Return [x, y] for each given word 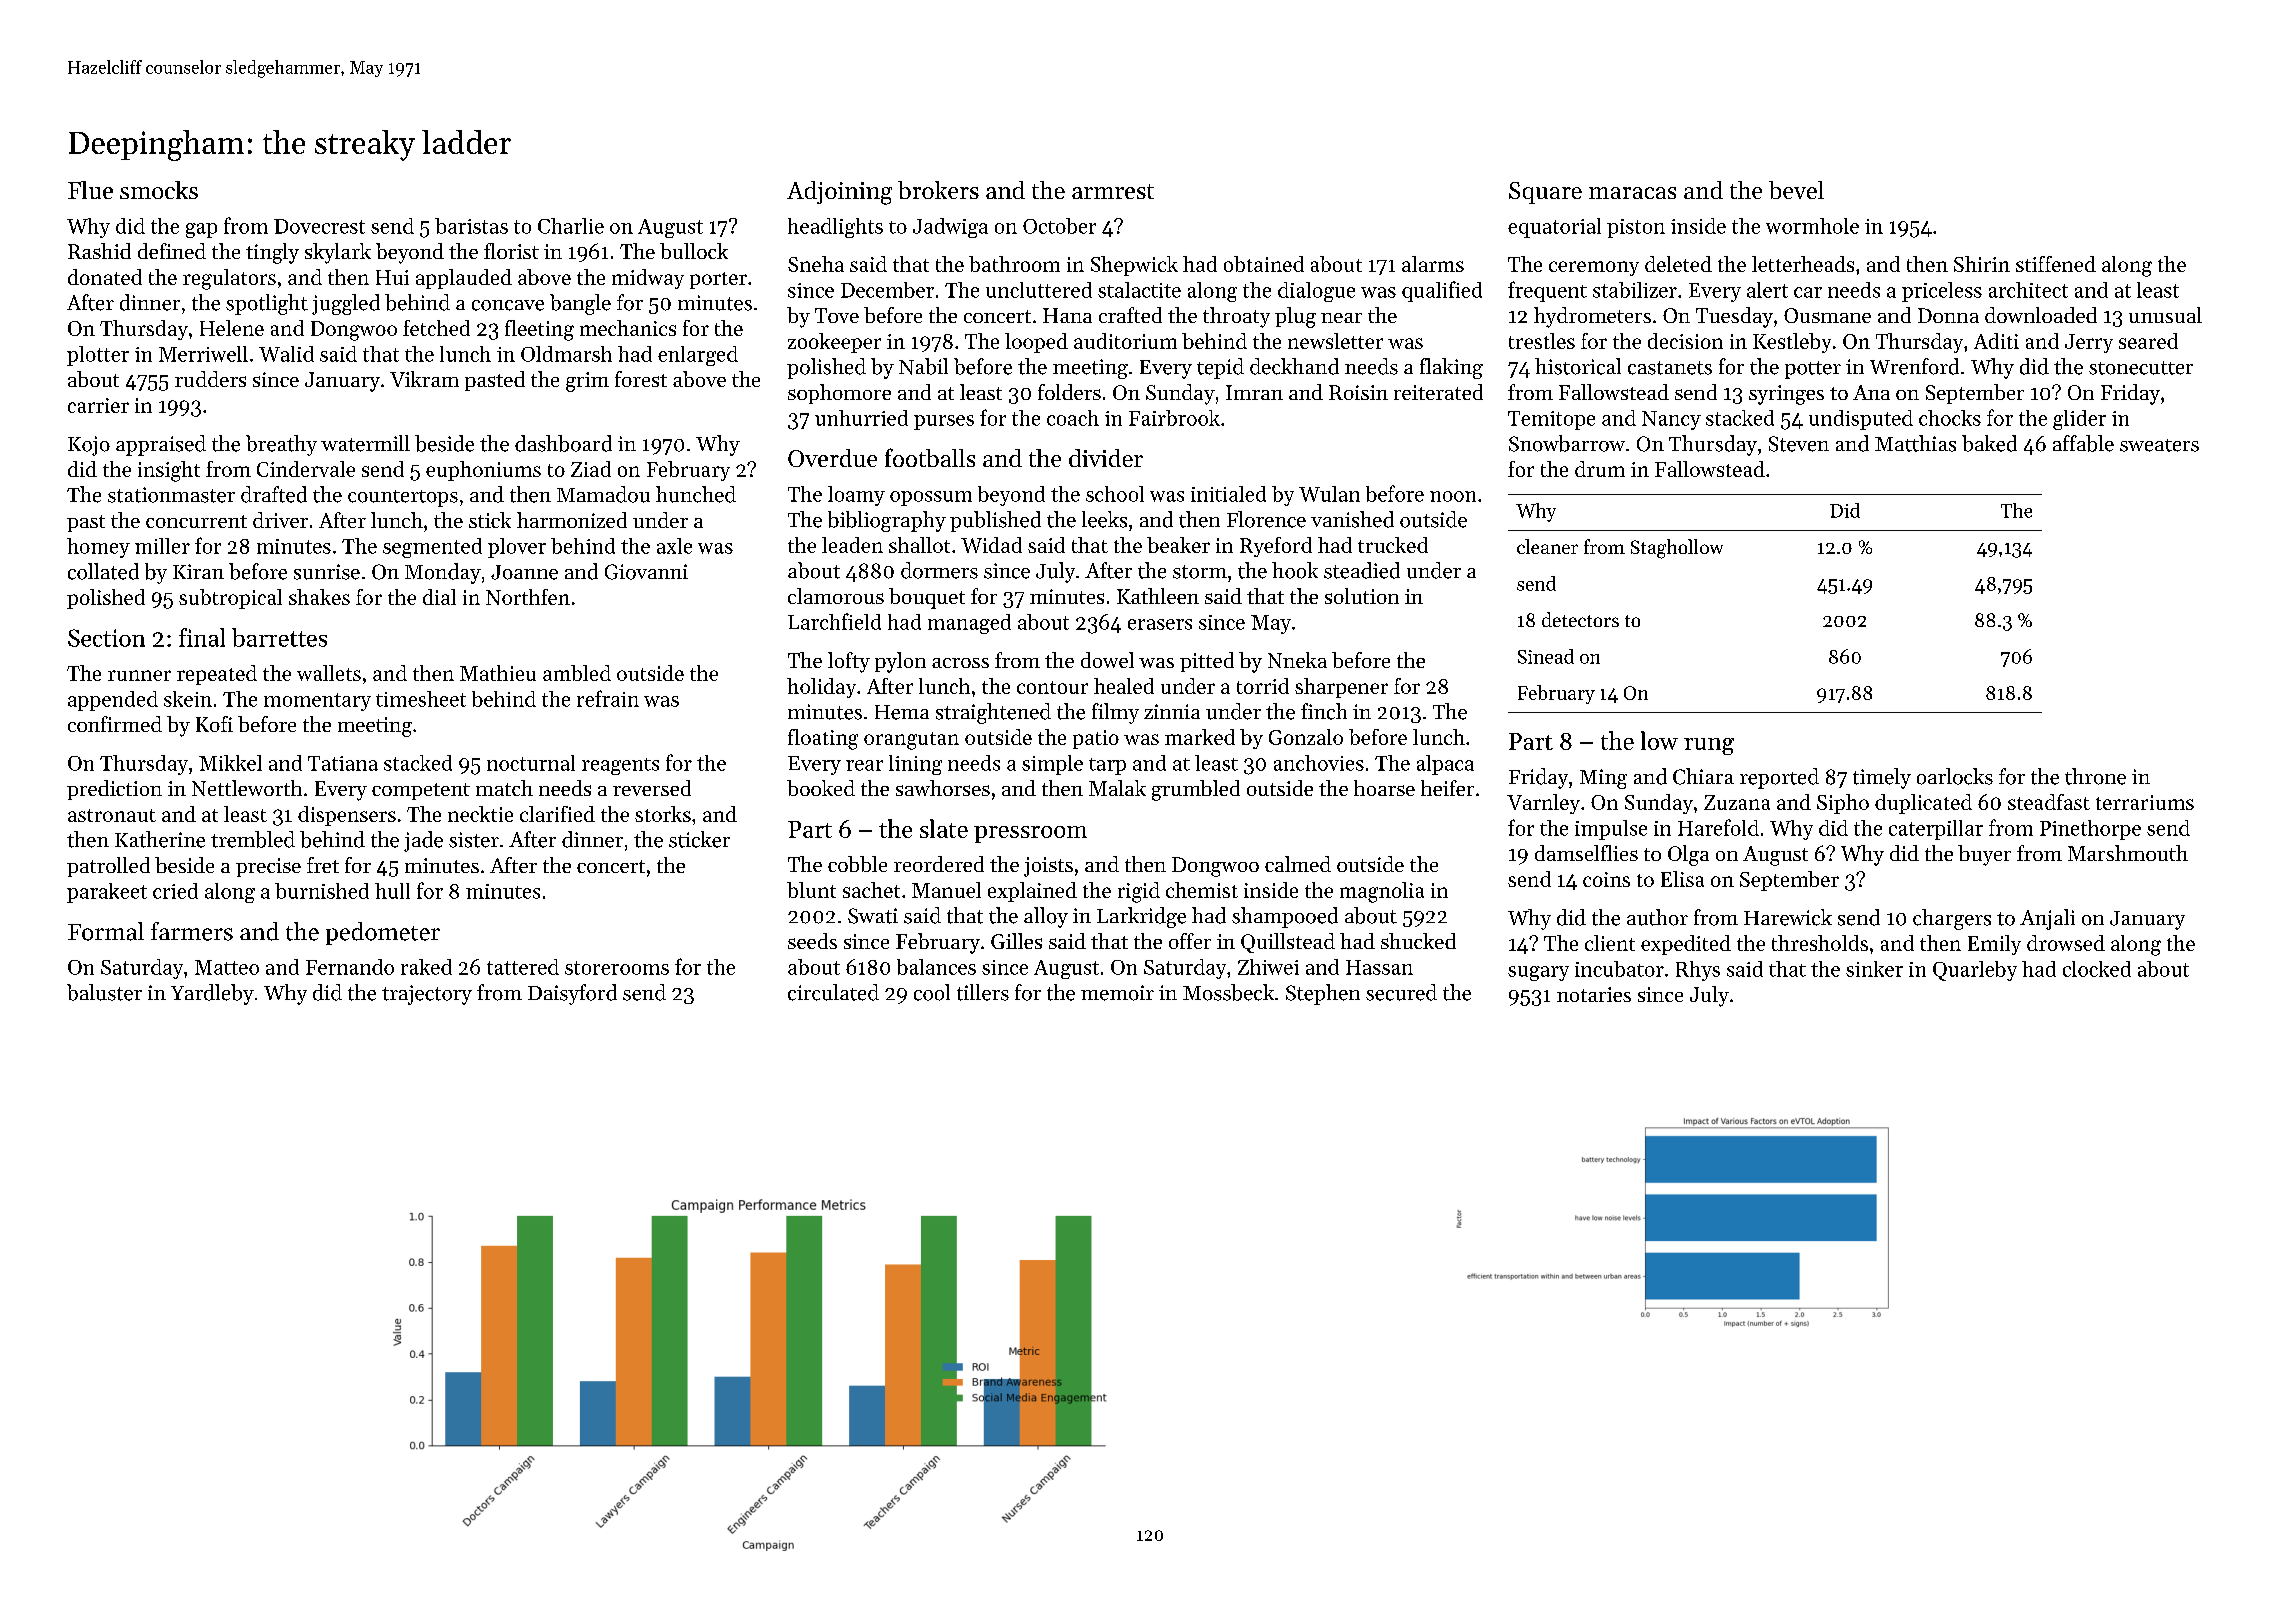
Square [1545, 193]
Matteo [227, 967]
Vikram [424, 379]
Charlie [571, 226]
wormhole [1812, 226]
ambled [577, 673]
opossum [931, 498]
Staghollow [1677, 549]
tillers [983, 992]
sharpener [1341, 688]
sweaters [2159, 445]
